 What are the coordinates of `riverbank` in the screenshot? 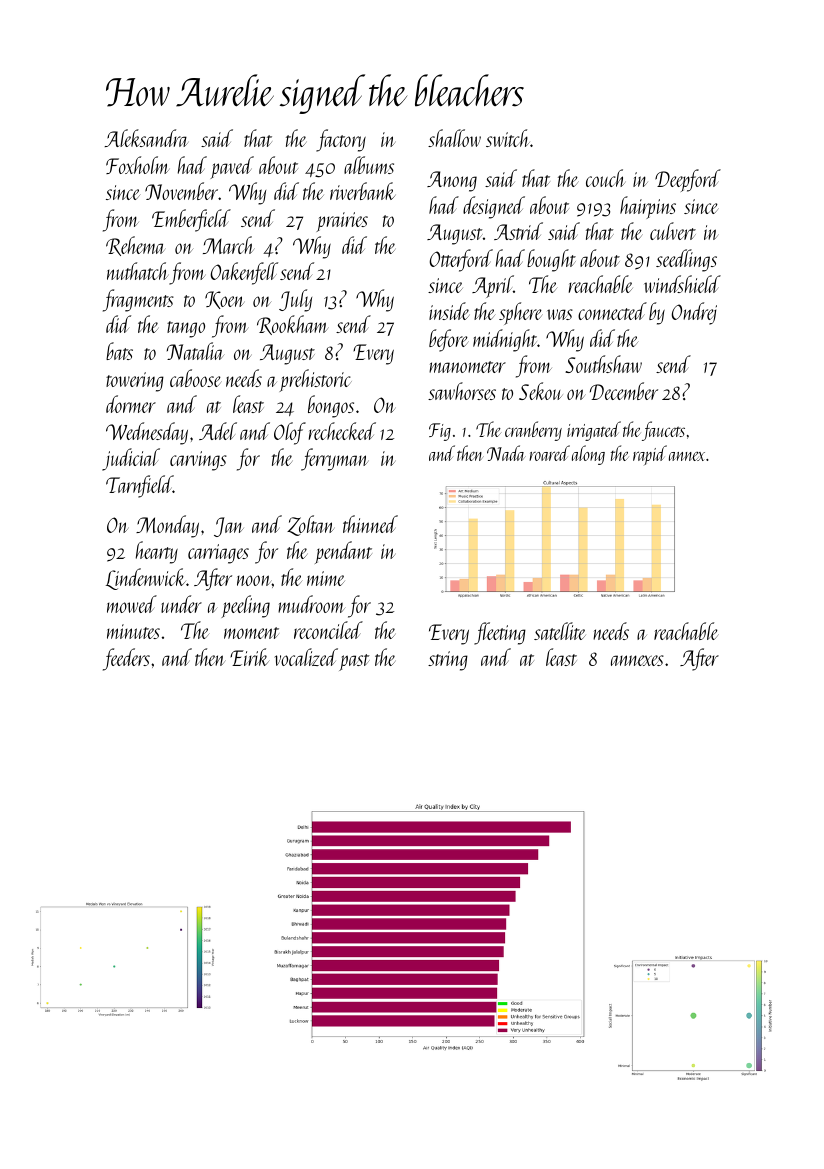 It's located at (363, 191).
